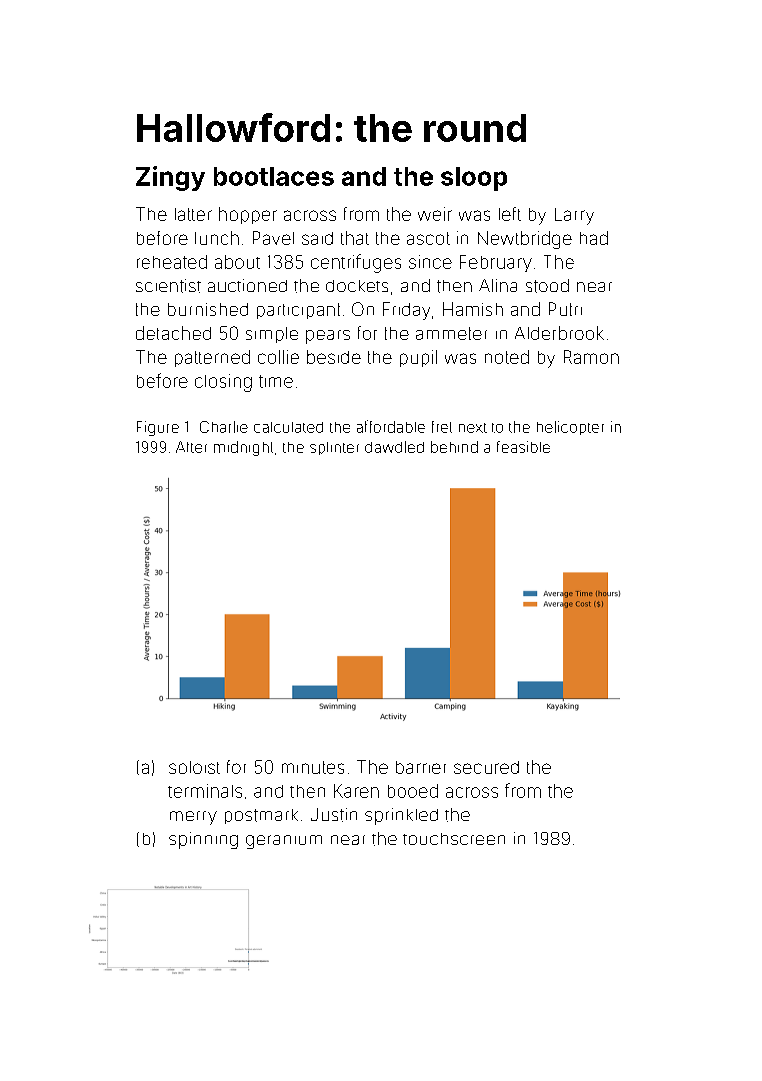 Image resolution: width=762 pixels, height=1081 pixels. Describe the element at coordinates (486, 767) in the screenshot. I see `secured` at that location.
